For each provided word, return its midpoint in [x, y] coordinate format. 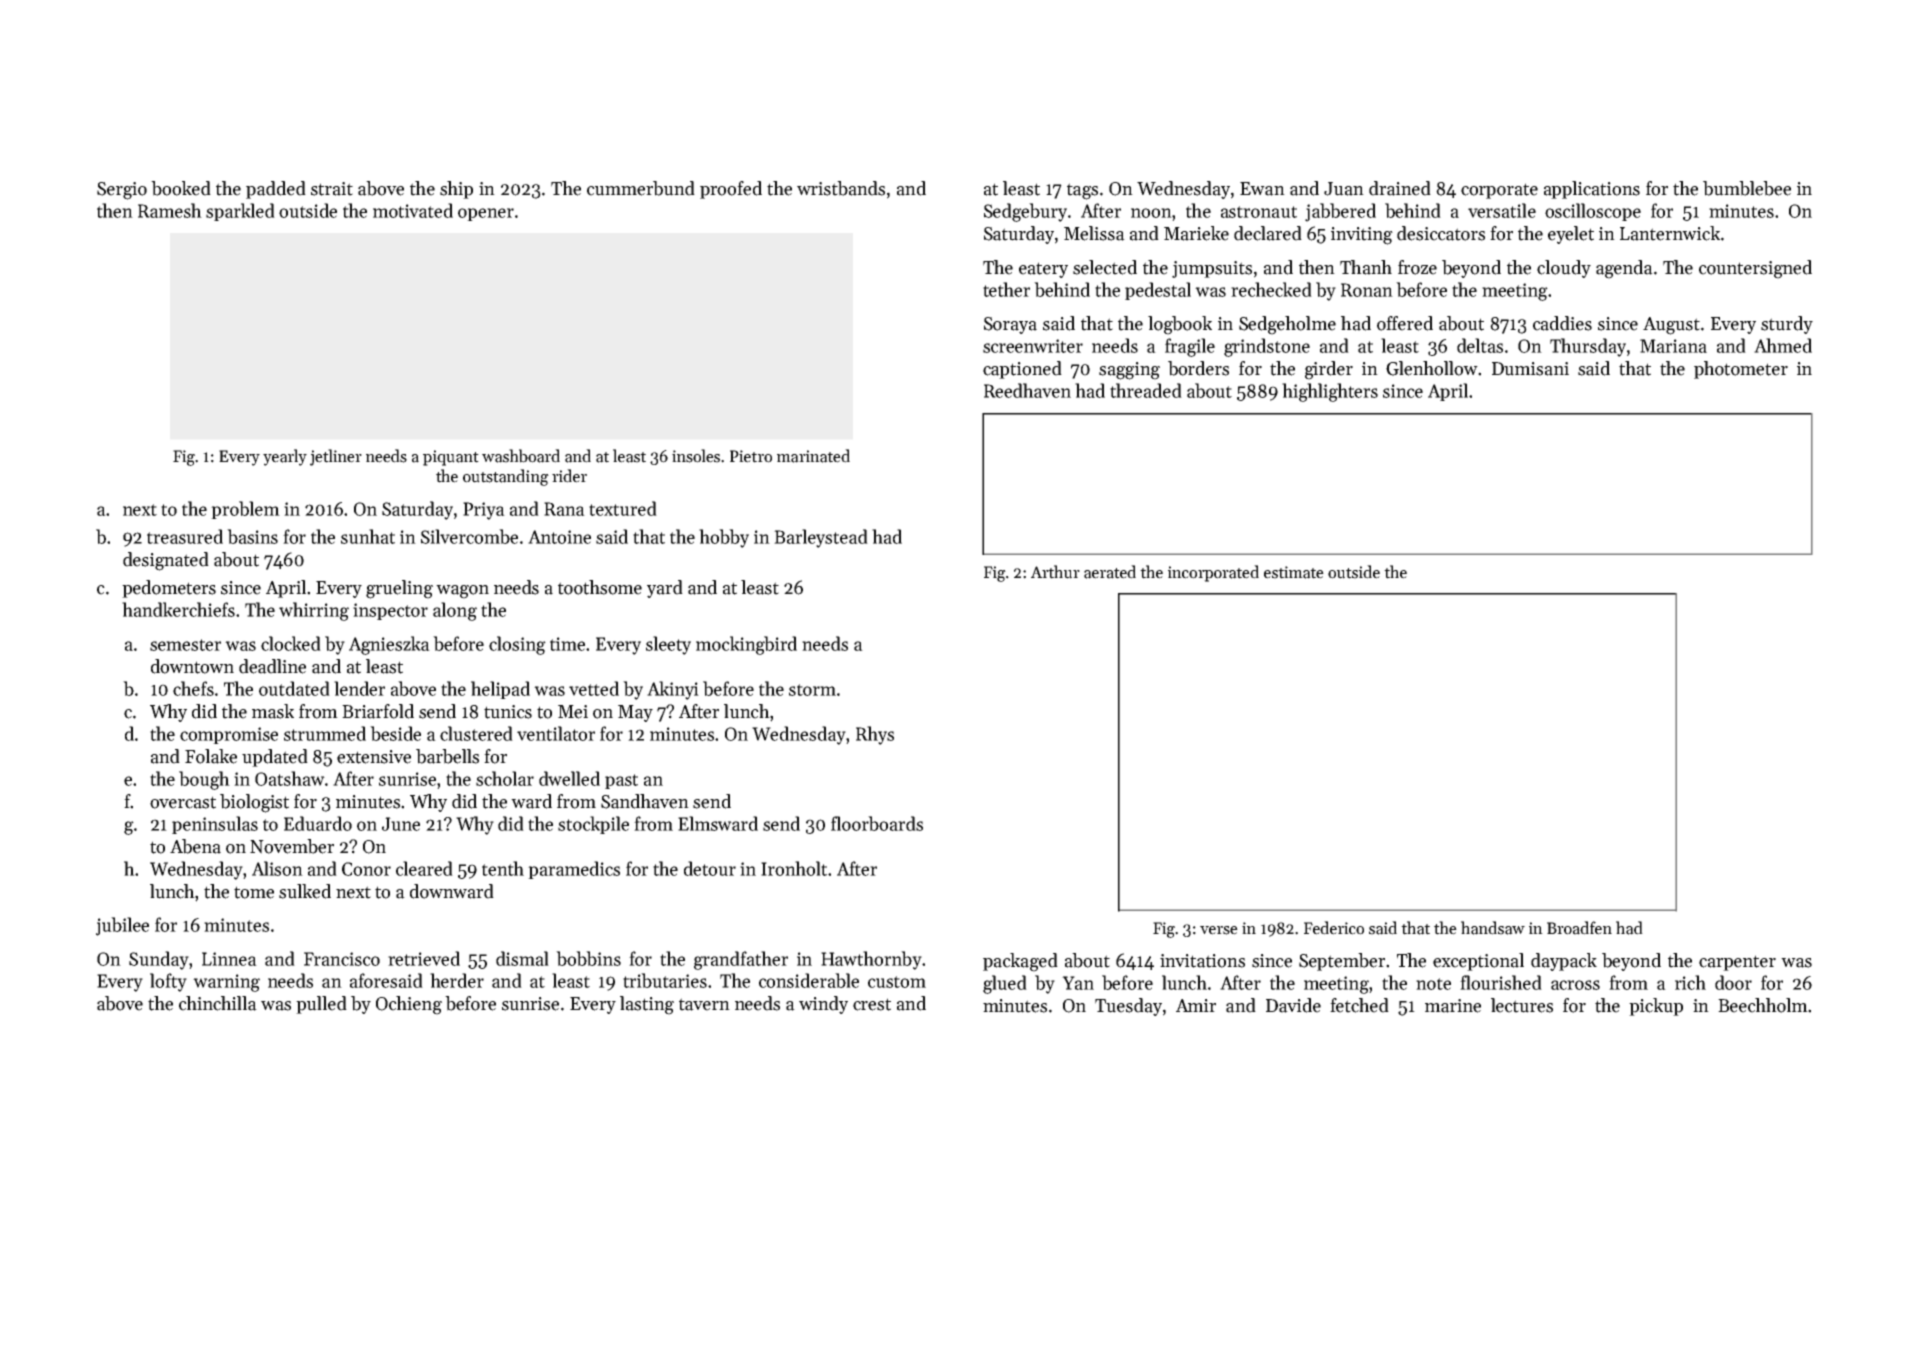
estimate [1294, 572]
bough [204, 780]
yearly [285, 457]
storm [812, 690]
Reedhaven [1027, 390]
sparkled [240, 212]
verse [1219, 930]
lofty [168, 982]
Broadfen [1579, 928]
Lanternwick [1670, 233]
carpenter [1737, 963]
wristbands [841, 188]
